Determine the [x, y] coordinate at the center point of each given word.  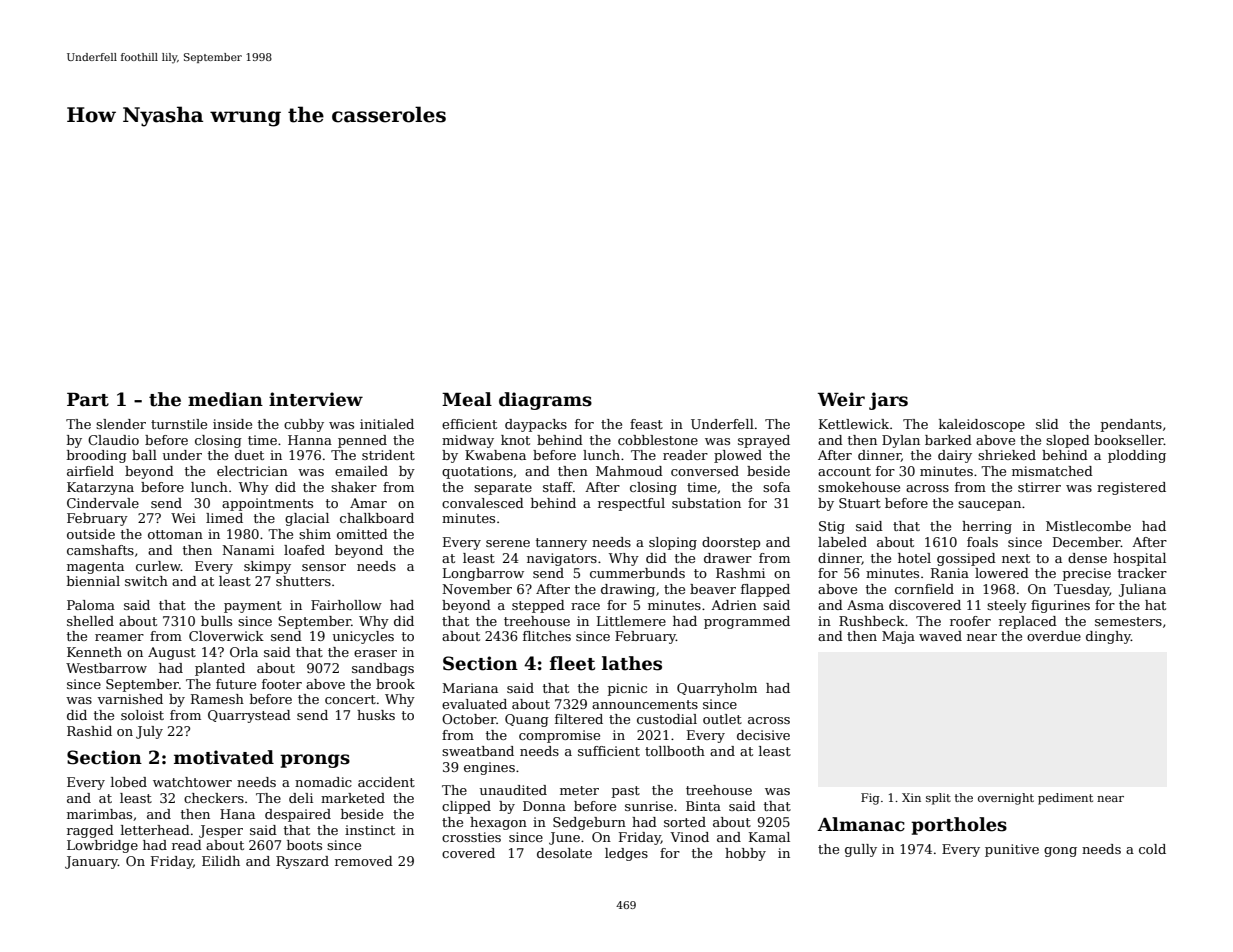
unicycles [363, 637]
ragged [90, 831]
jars [888, 401]
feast [646, 424]
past [626, 792]
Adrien [734, 605]
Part [88, 400]
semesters [1128, 621]
